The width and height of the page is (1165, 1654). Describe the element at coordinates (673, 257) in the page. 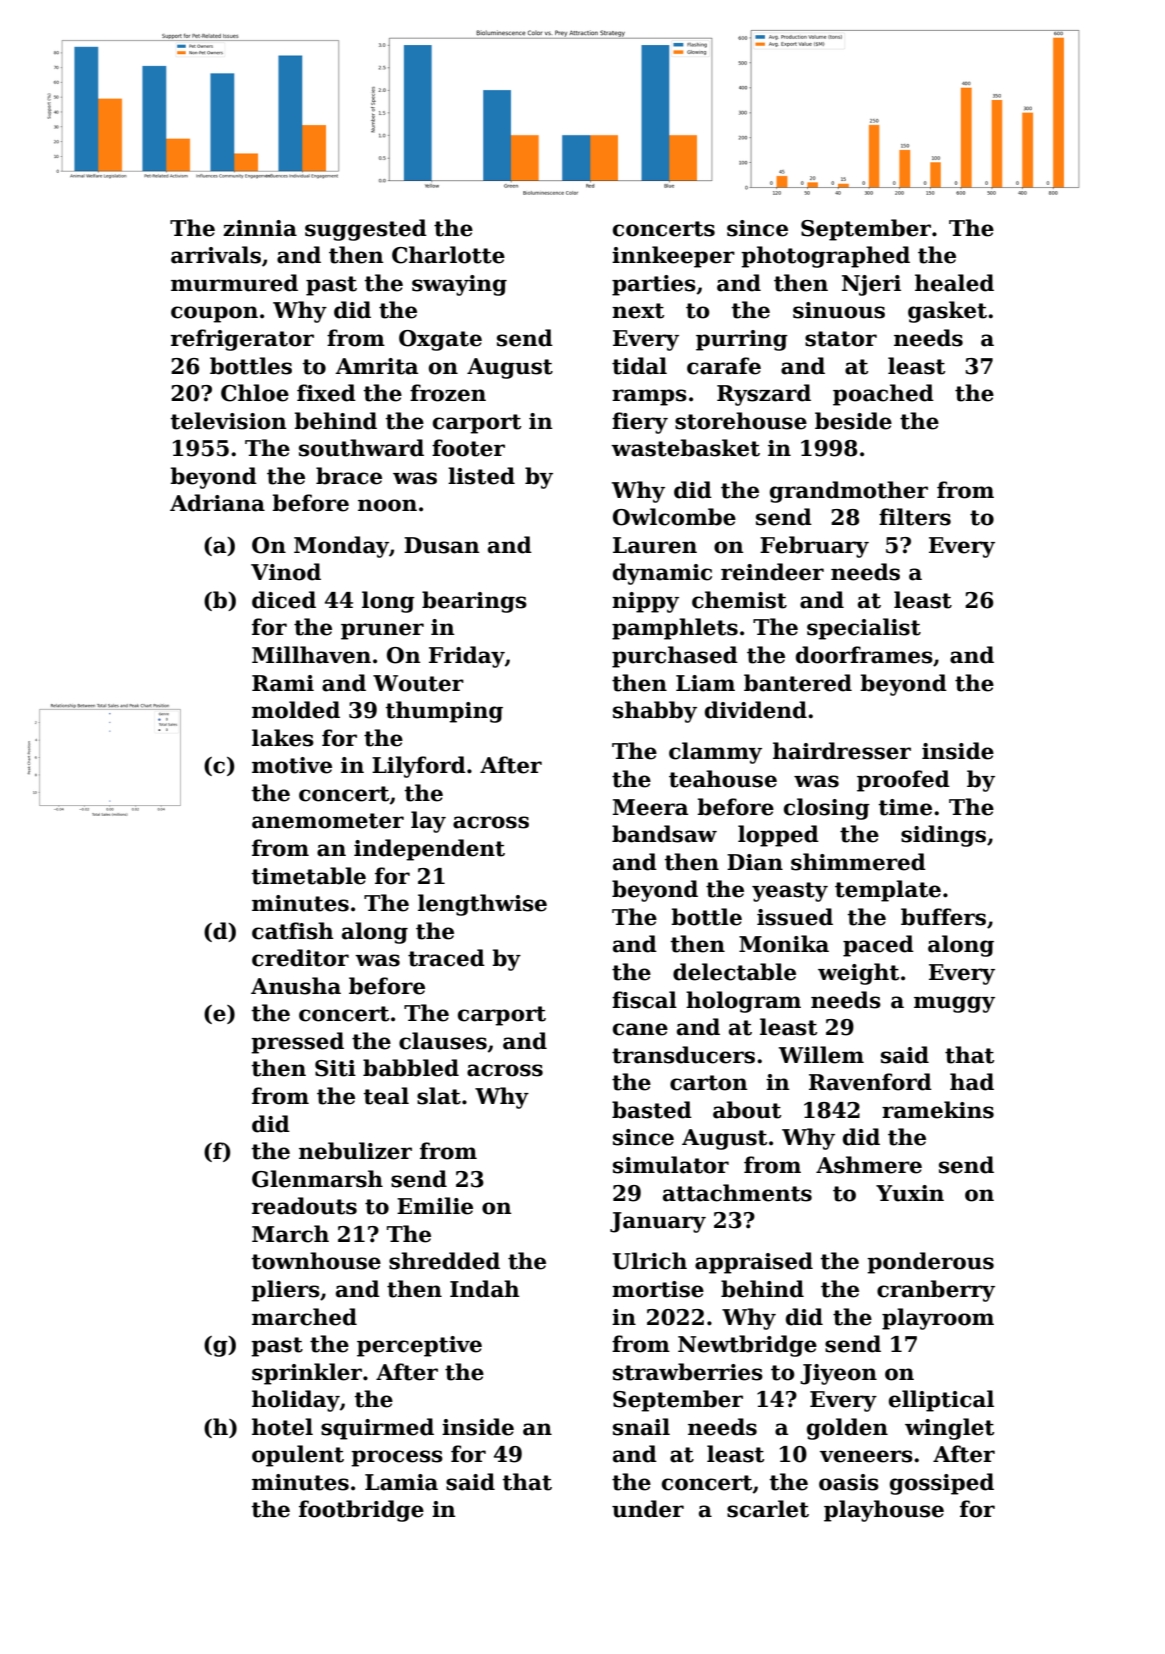

I see `innkeeper` at that location.
